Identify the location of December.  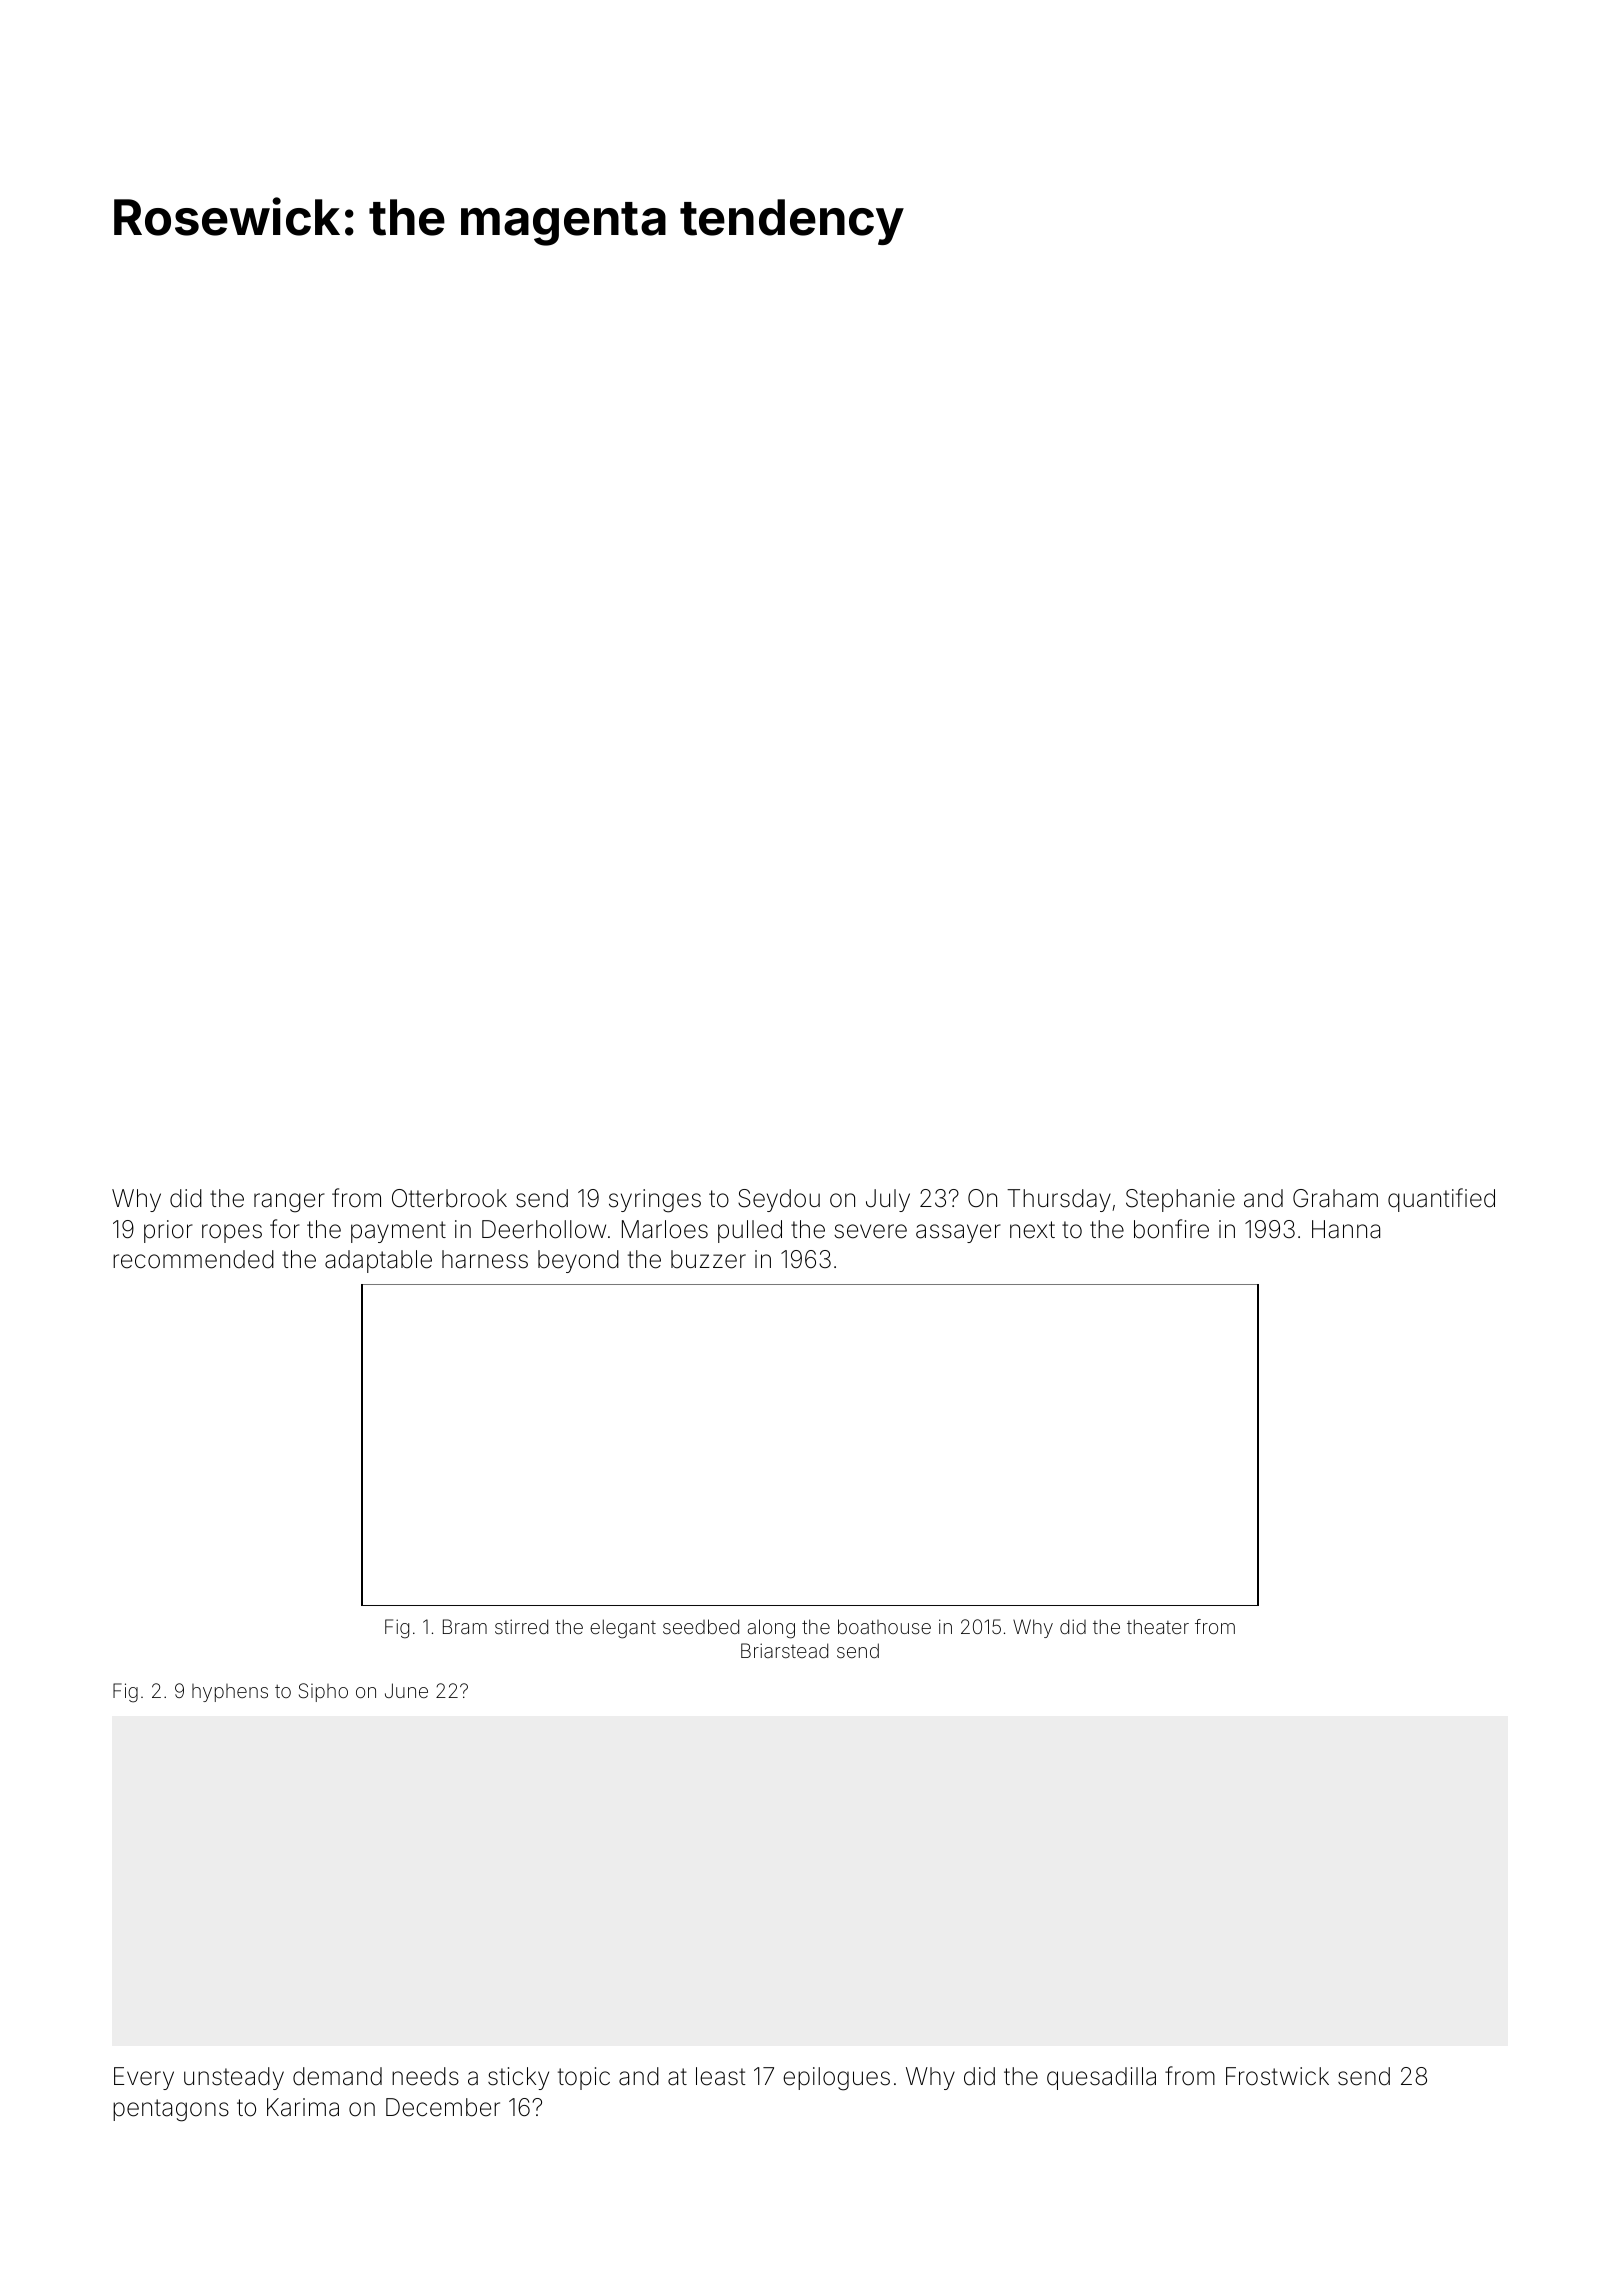
(443, 2107).
